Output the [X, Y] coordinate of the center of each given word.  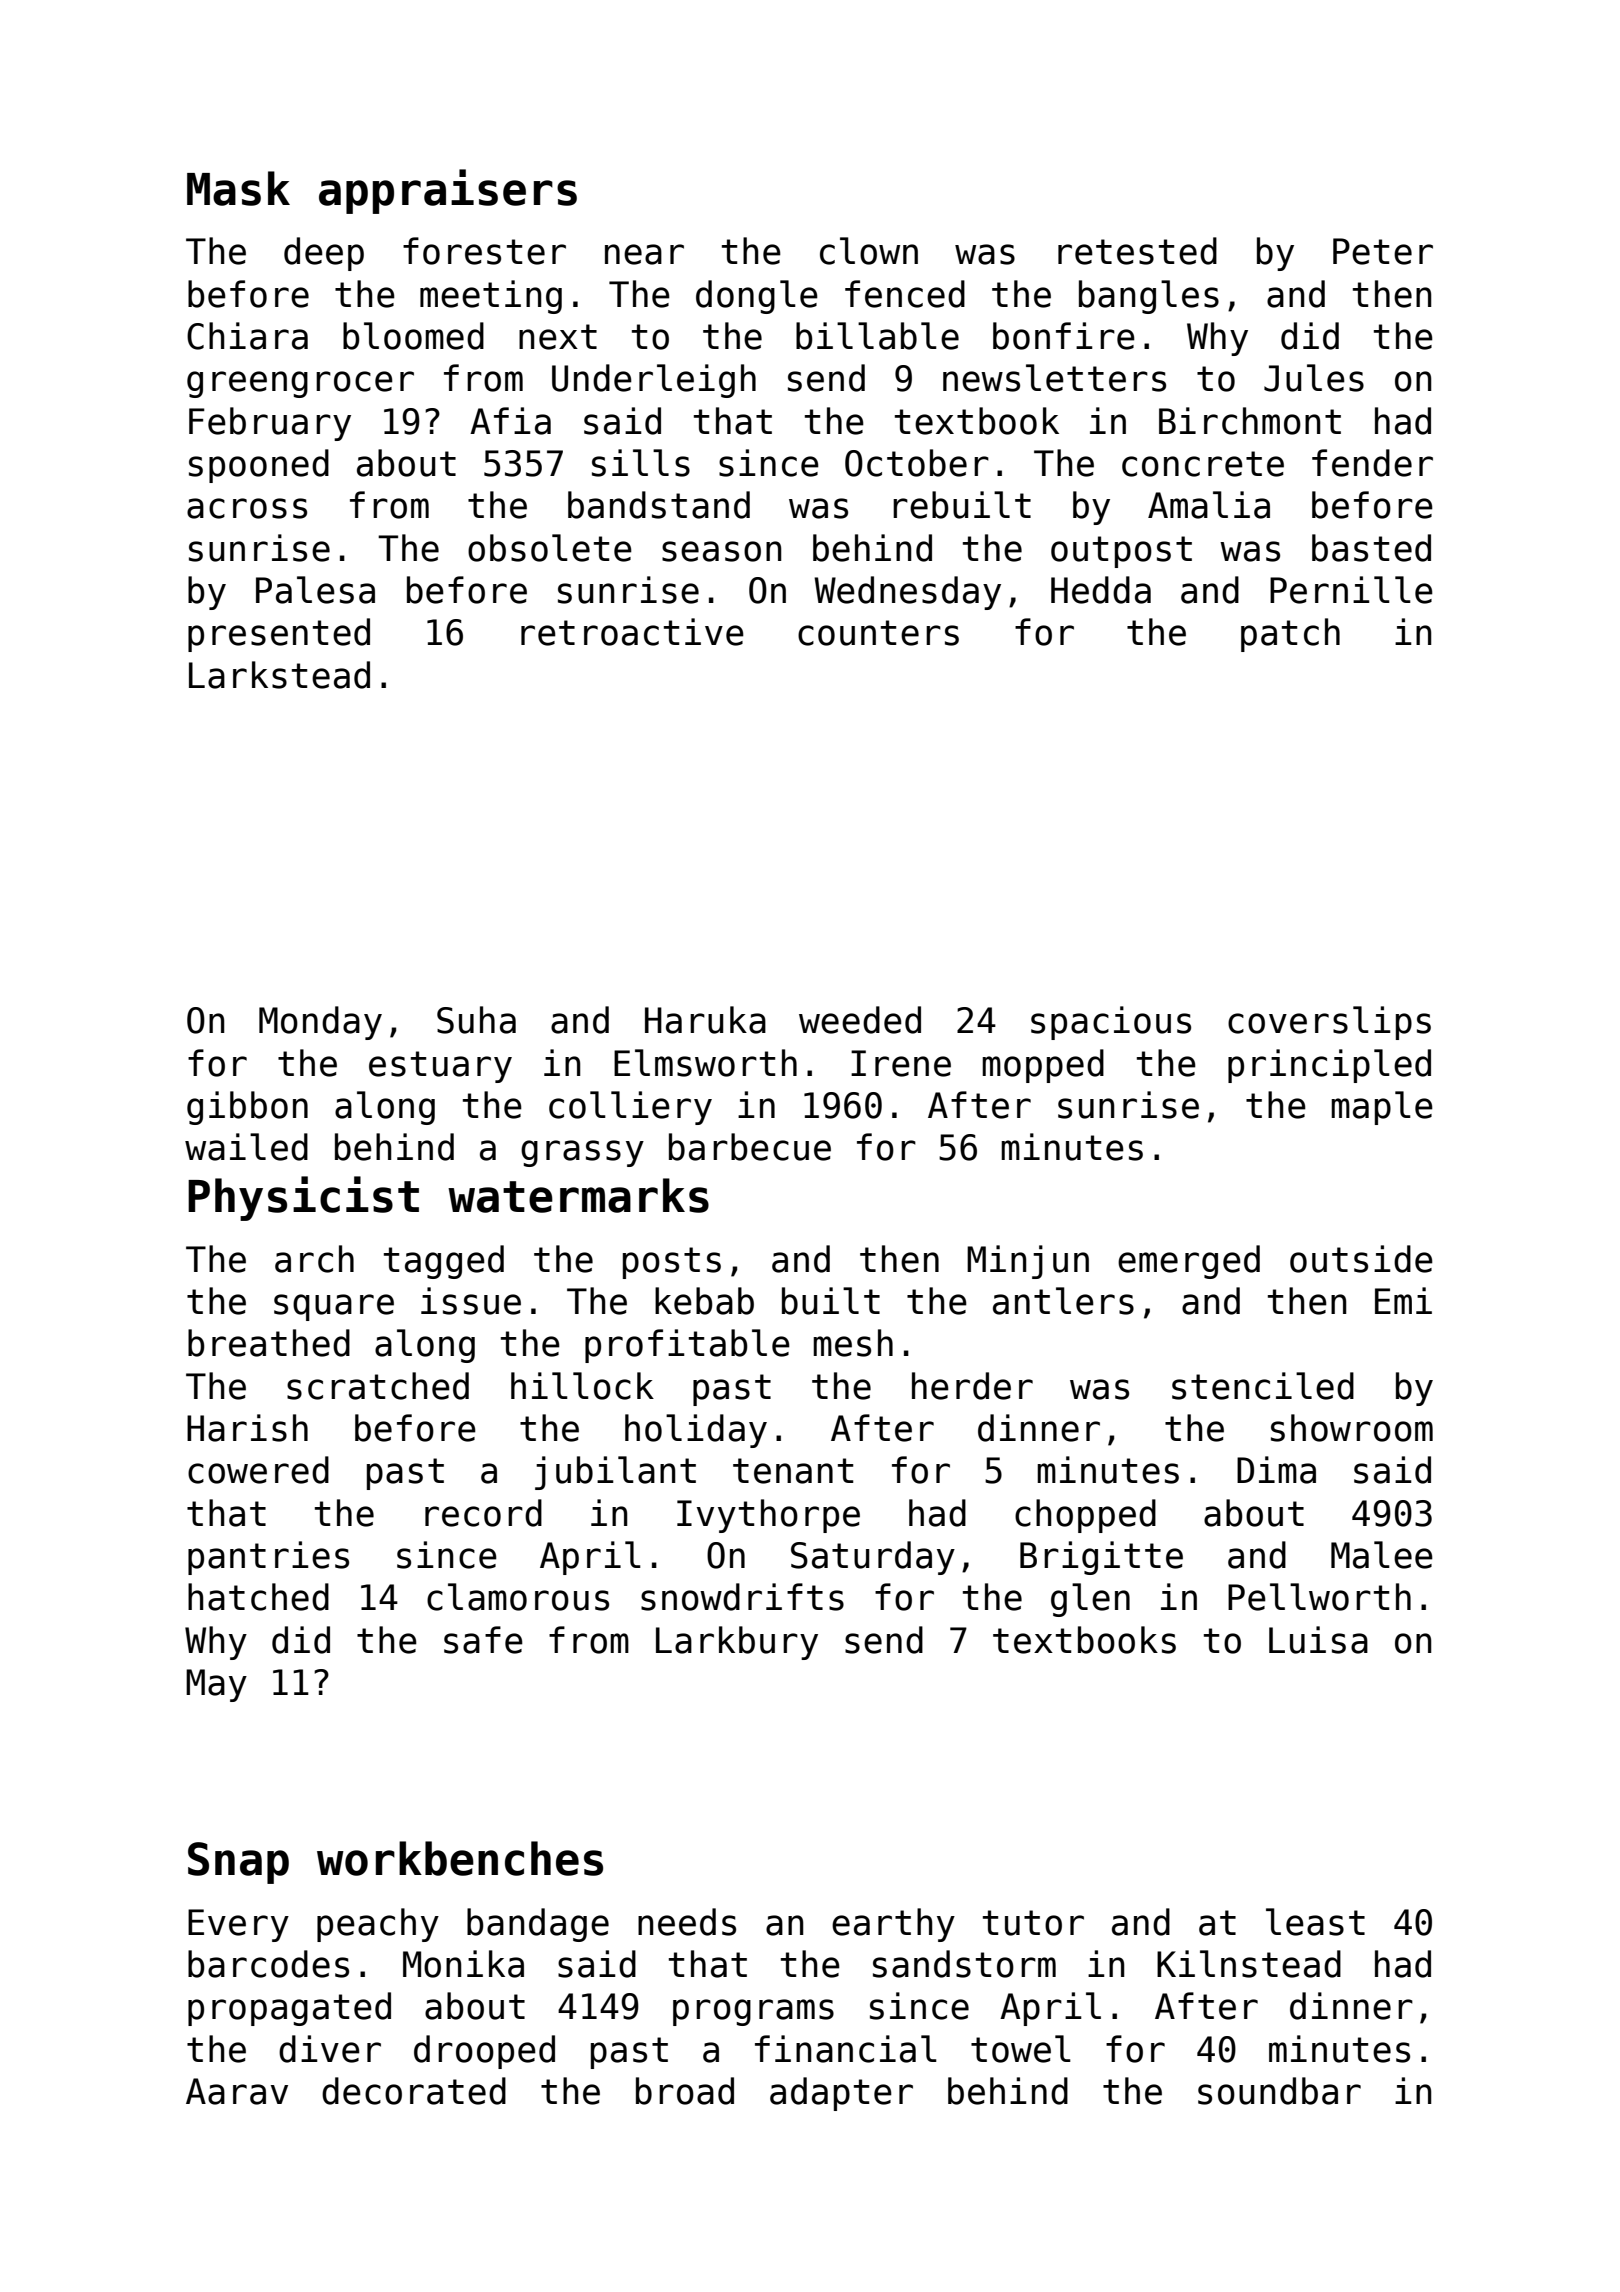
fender [1372, 463]
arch [314, 1259]
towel [1021, 2049]
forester [484, 251]
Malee [1382, 1555]
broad [685, 2091]
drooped [484, 2052]
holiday [696, 1431]
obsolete [550, 548]
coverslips [1329, 1023]
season [721, 551]
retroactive [632, 632]
